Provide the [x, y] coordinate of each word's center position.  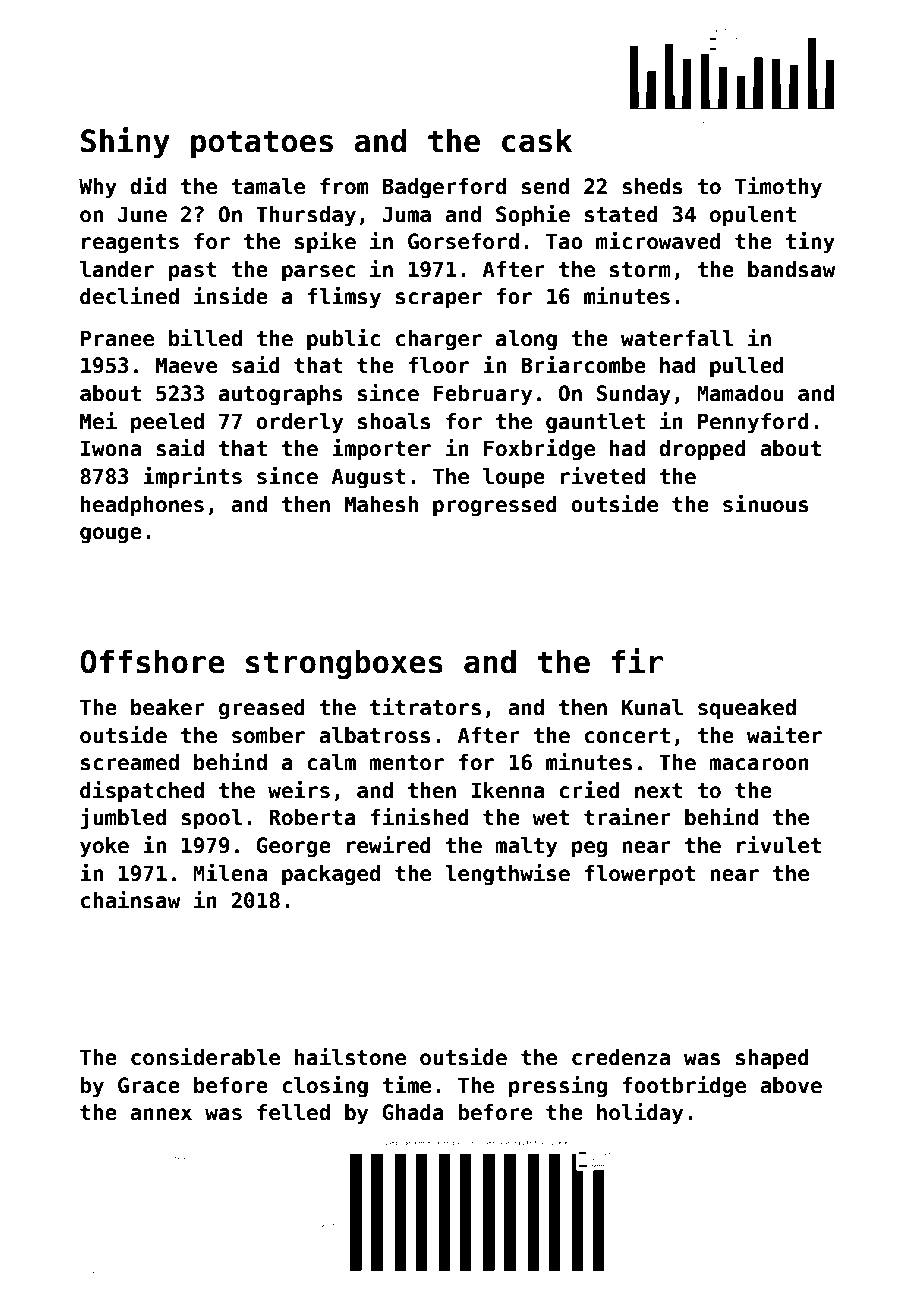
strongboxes [344, 664]
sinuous [766, 504]
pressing [558, 1087]
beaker [168, 707]
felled [293, 1112]
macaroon [759, 764]
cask [537, 140]
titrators [425, 707]
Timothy [778, 188]
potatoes [262, 144]
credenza [621, 1057]
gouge [111, 535]
